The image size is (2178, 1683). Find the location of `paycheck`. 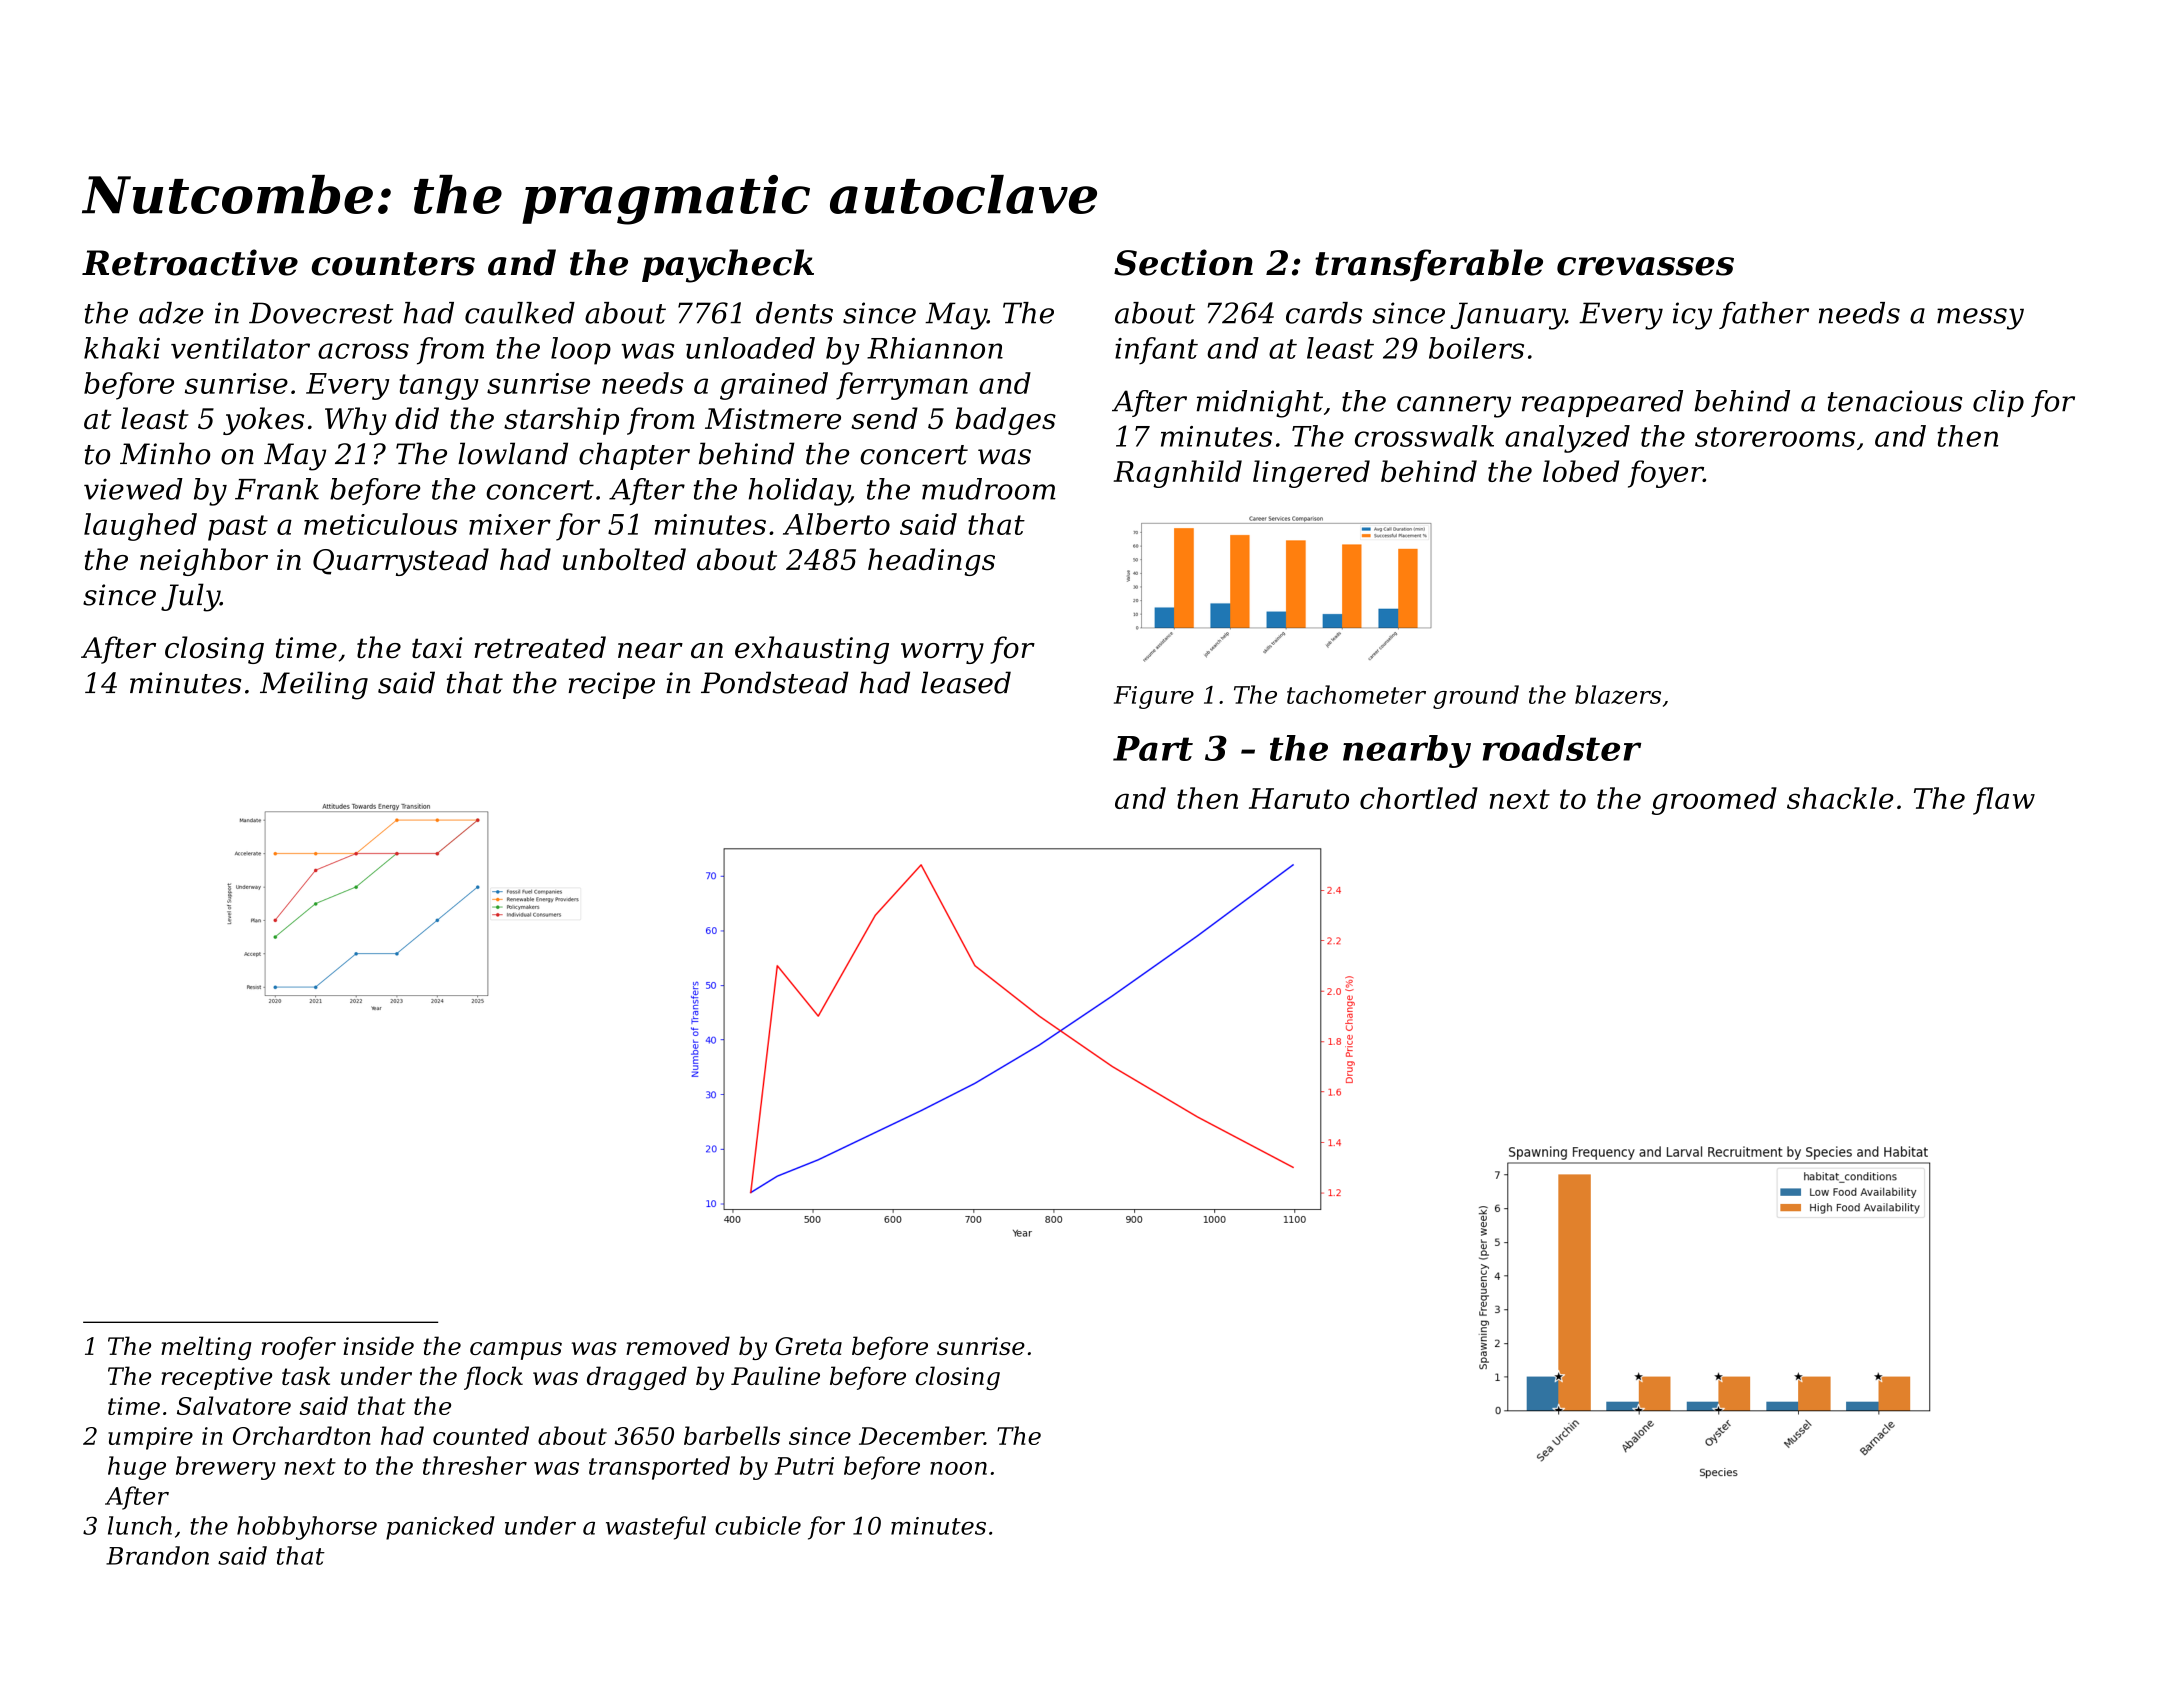

paycheck is located at coordinates (728, 266).
